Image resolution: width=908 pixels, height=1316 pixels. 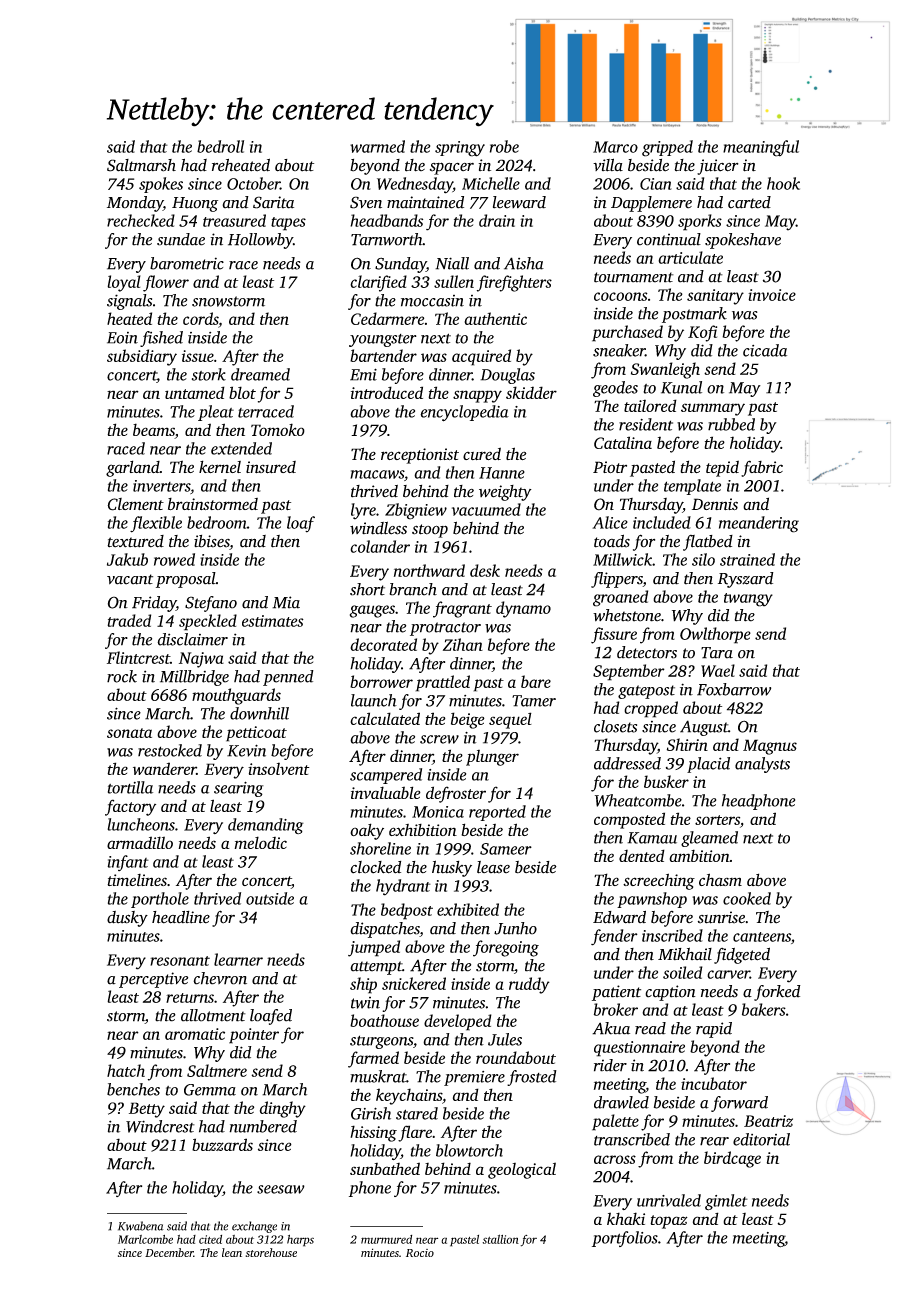 I want to click on clarified, so click(x=378, y=283).
